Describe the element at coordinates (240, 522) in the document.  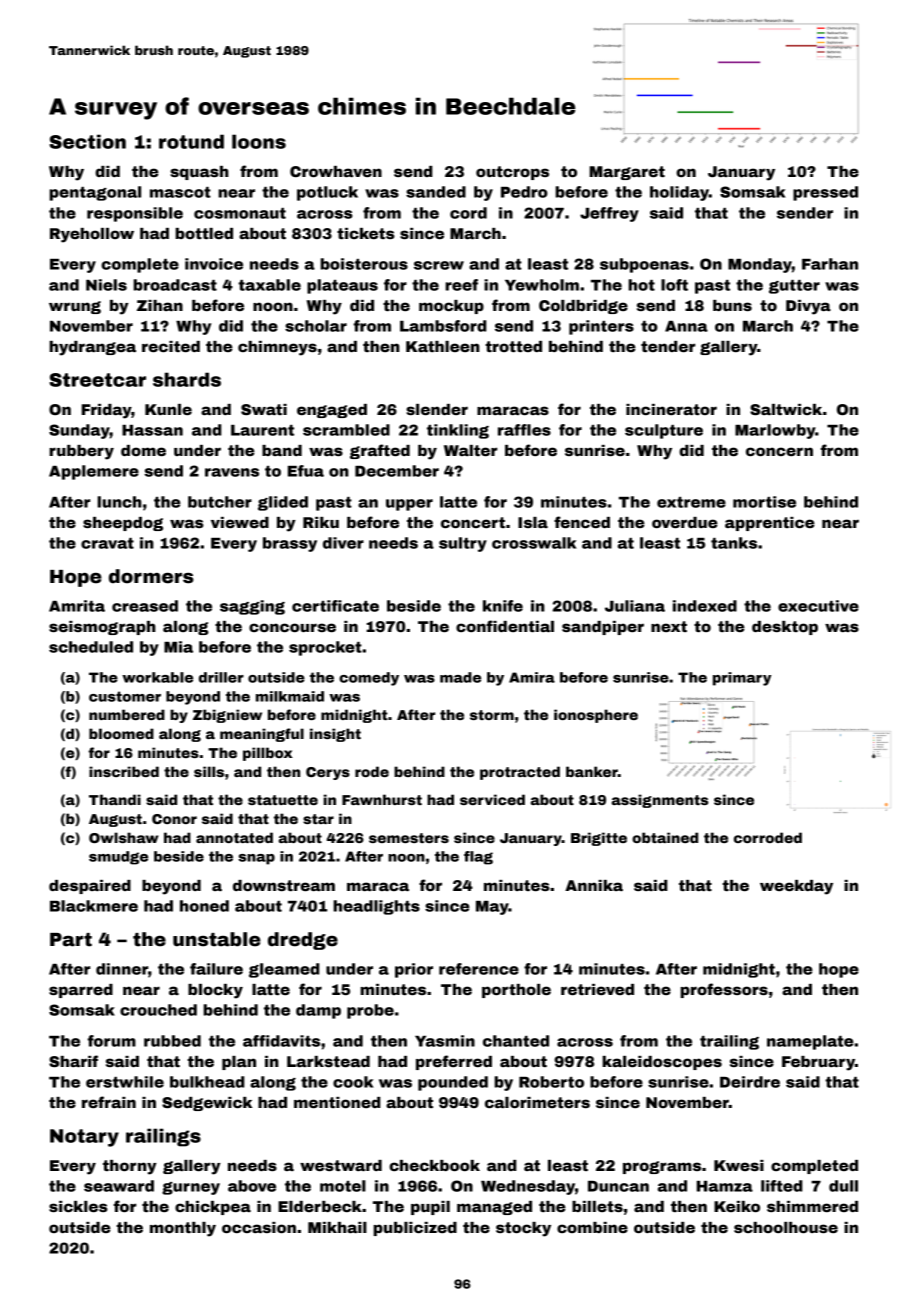
I see `viewed` at that location.
